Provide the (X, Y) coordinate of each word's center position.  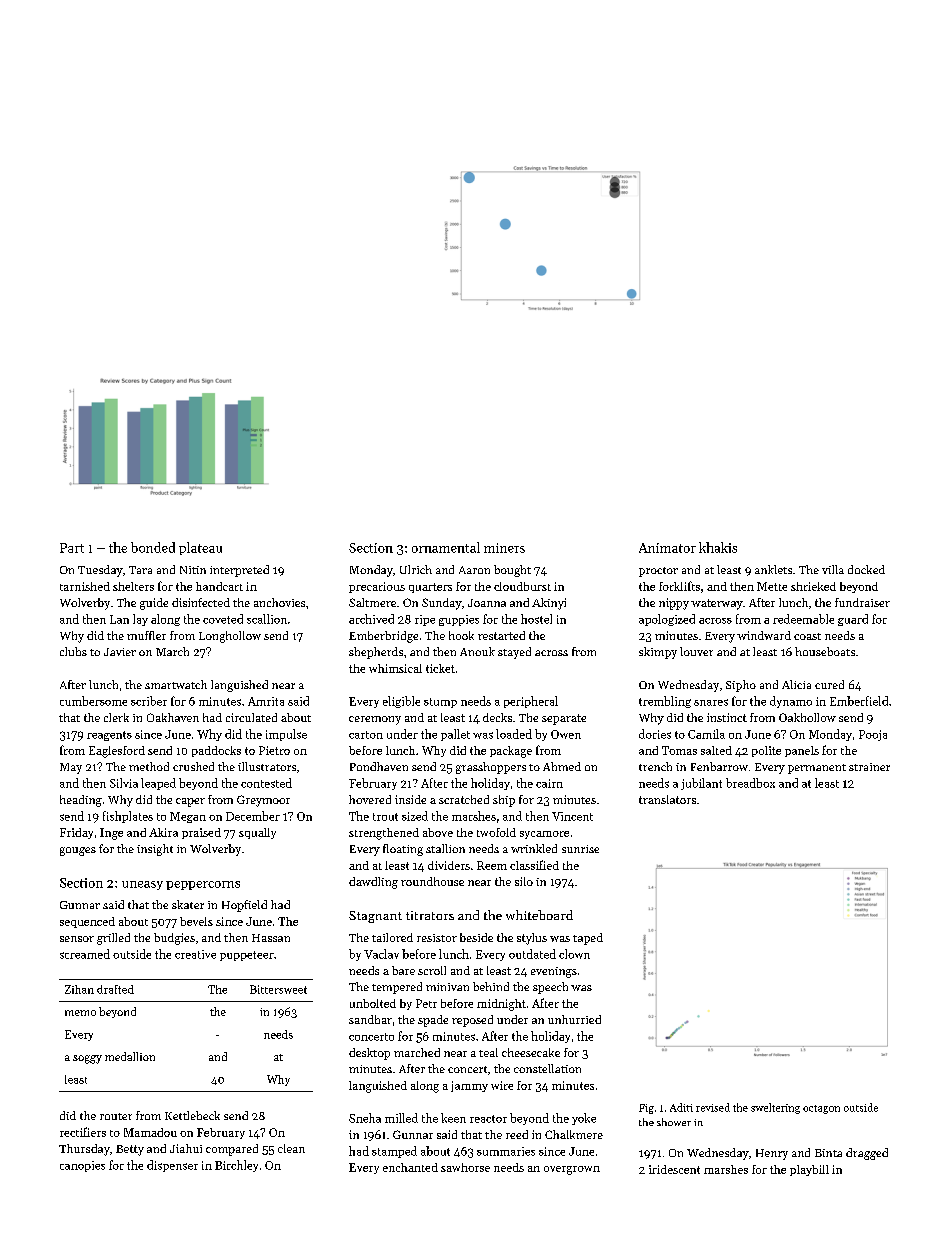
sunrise (580, 849)
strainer (869, 767)
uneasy (142, 885)
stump (440, 703)
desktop (369, 1054)
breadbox (750, 783)
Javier (120, 652)
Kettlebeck (192, 1115)
